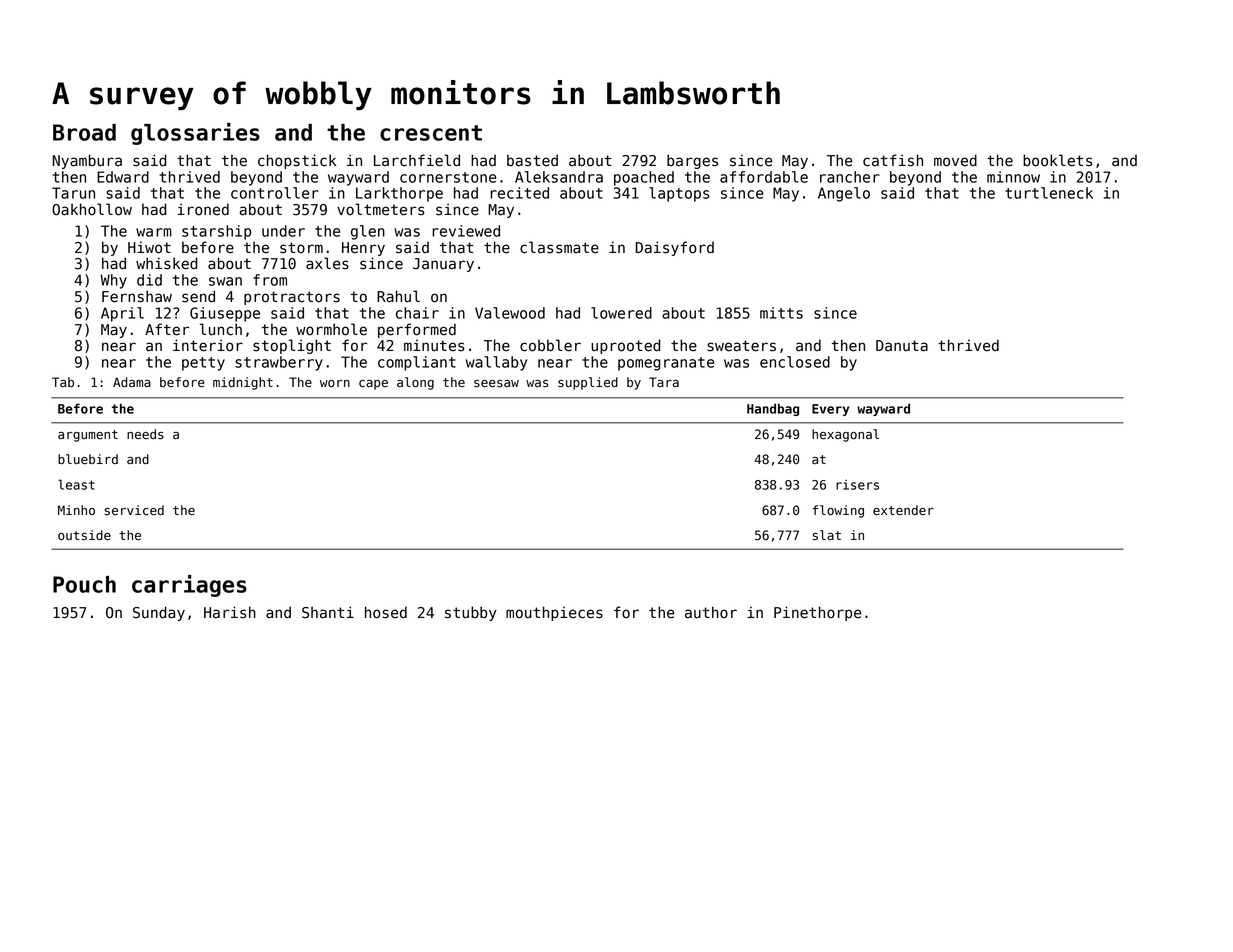 Image resolution: width=1233 pixels, height=952 pixels. Describe the element at coordinates (87, 161) in the image. I see `Nyambura` at that location.
